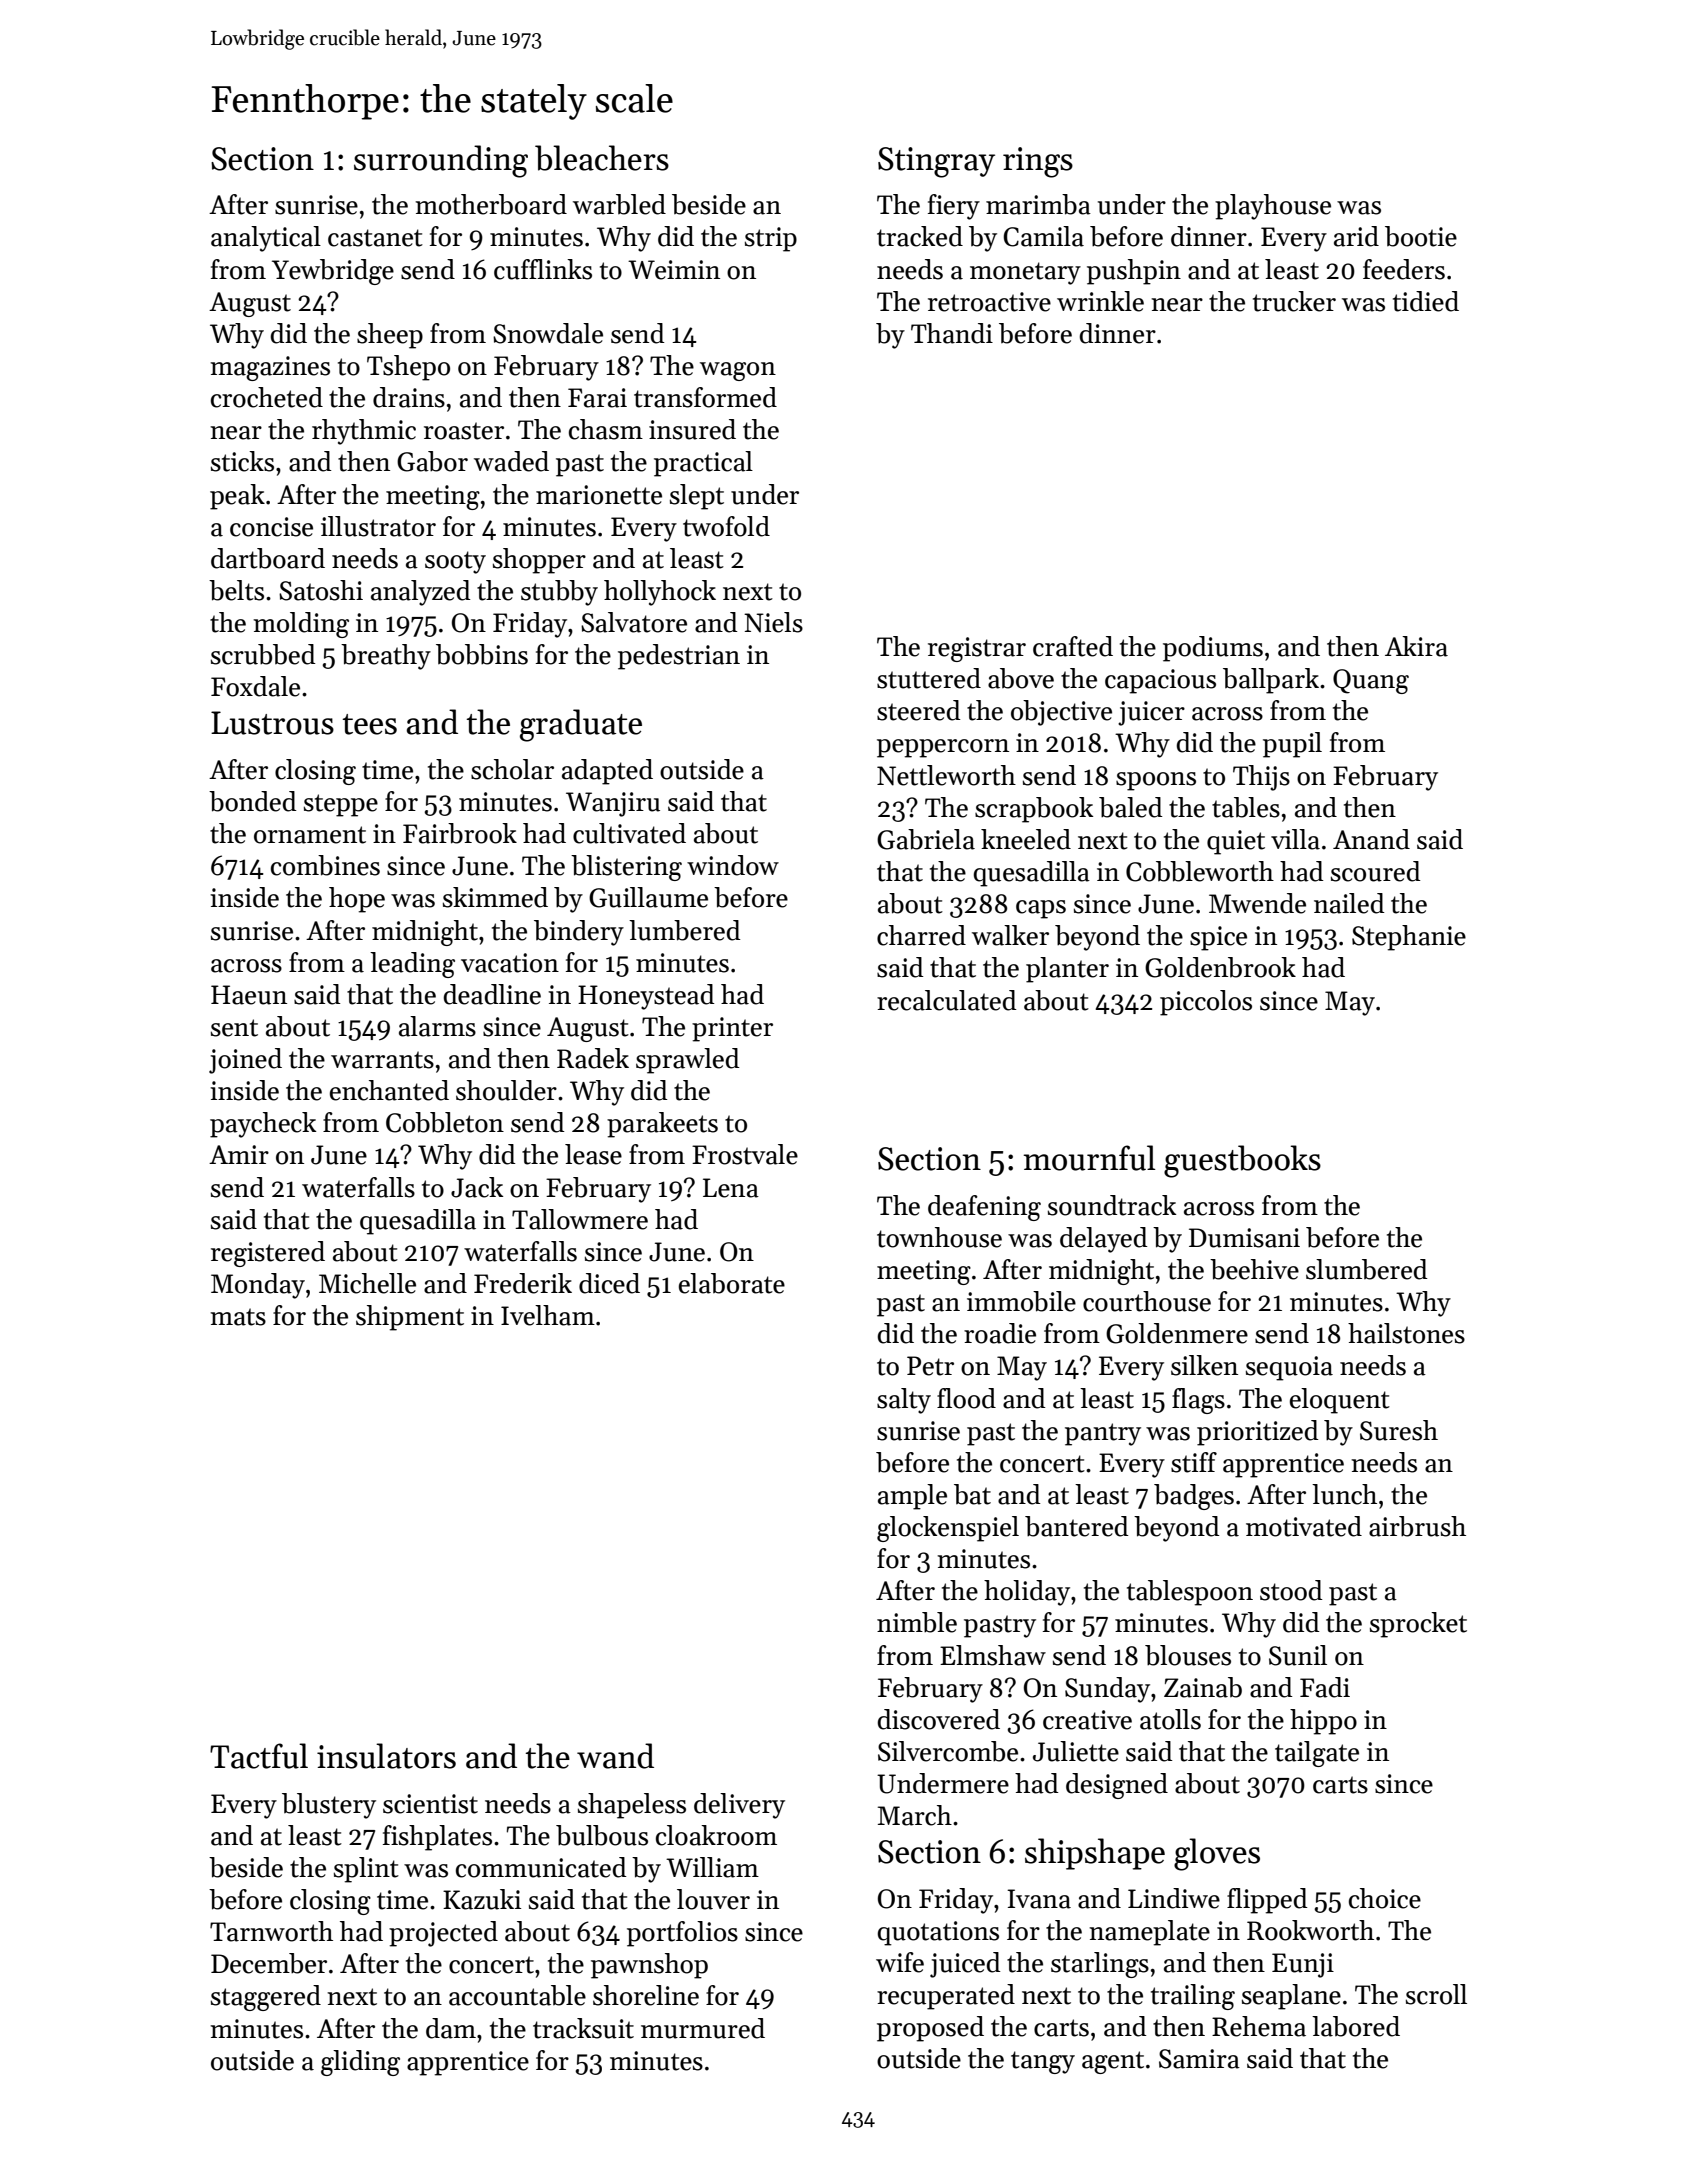 The width and height of the page is (1683, 2178). I want to click on twofold, so click(726, 526).
